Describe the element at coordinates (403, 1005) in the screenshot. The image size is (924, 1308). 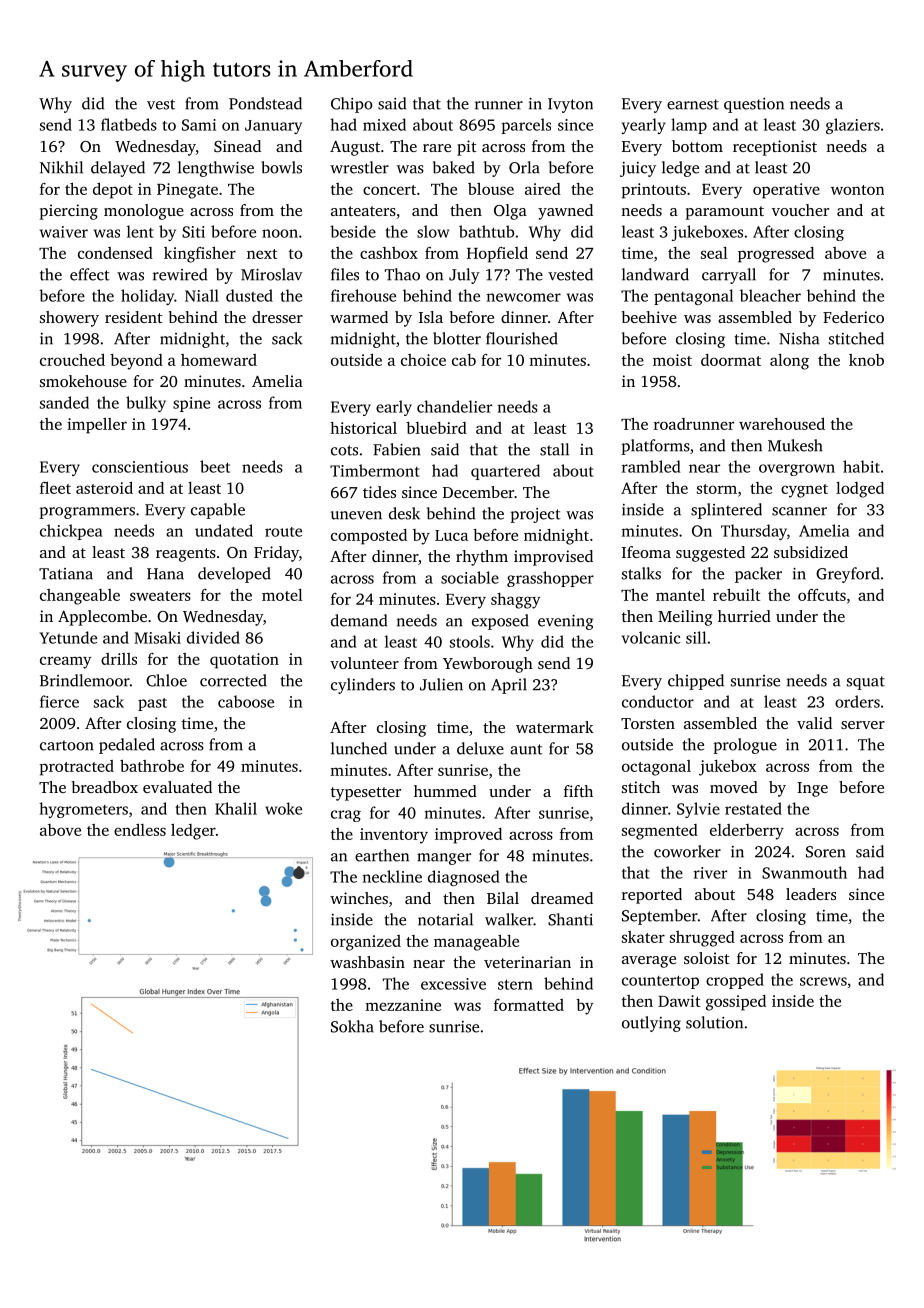
I see `mezzanine` at that location.
